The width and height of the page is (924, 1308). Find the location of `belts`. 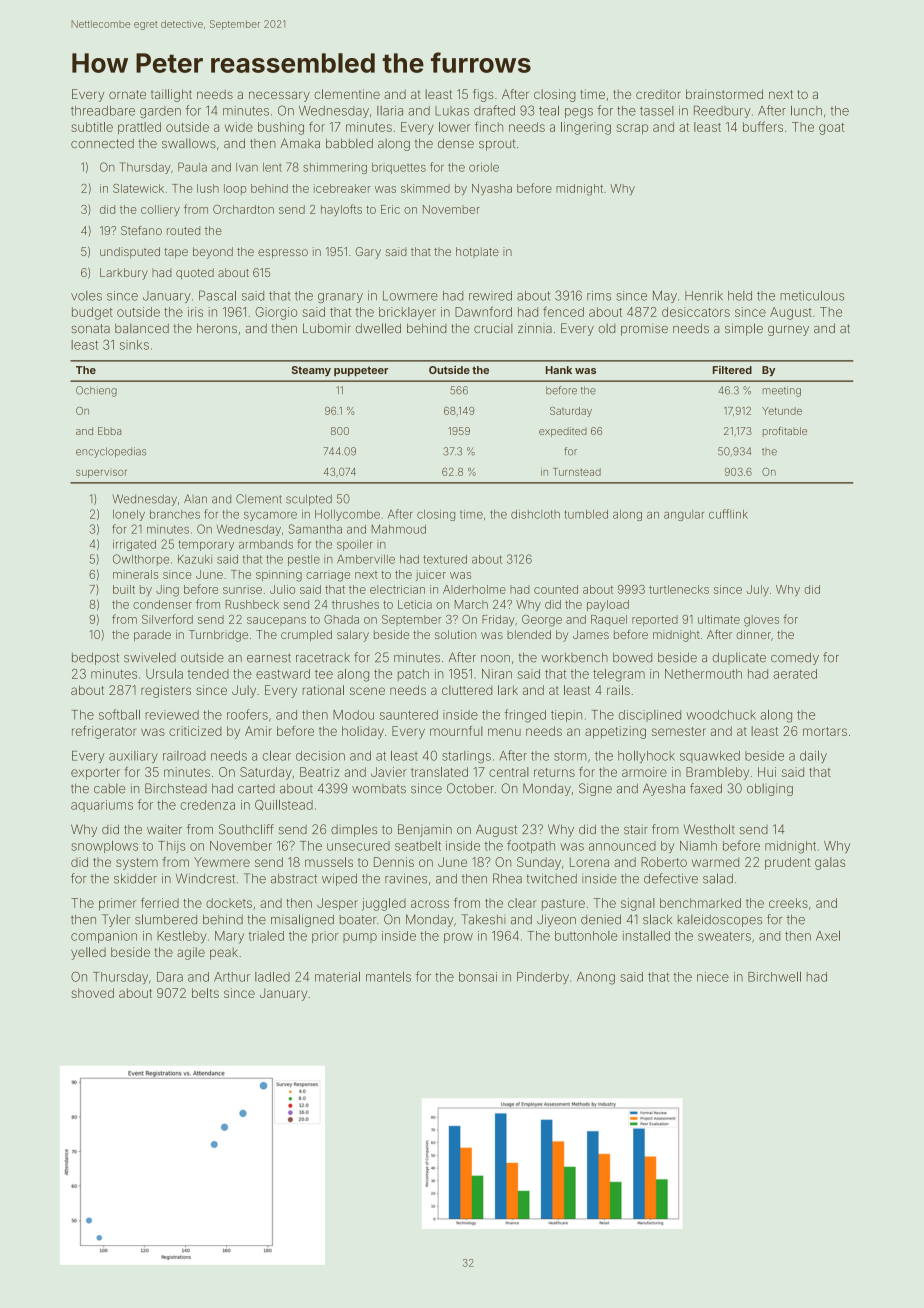

belts is located at coordinates (205, 993).
